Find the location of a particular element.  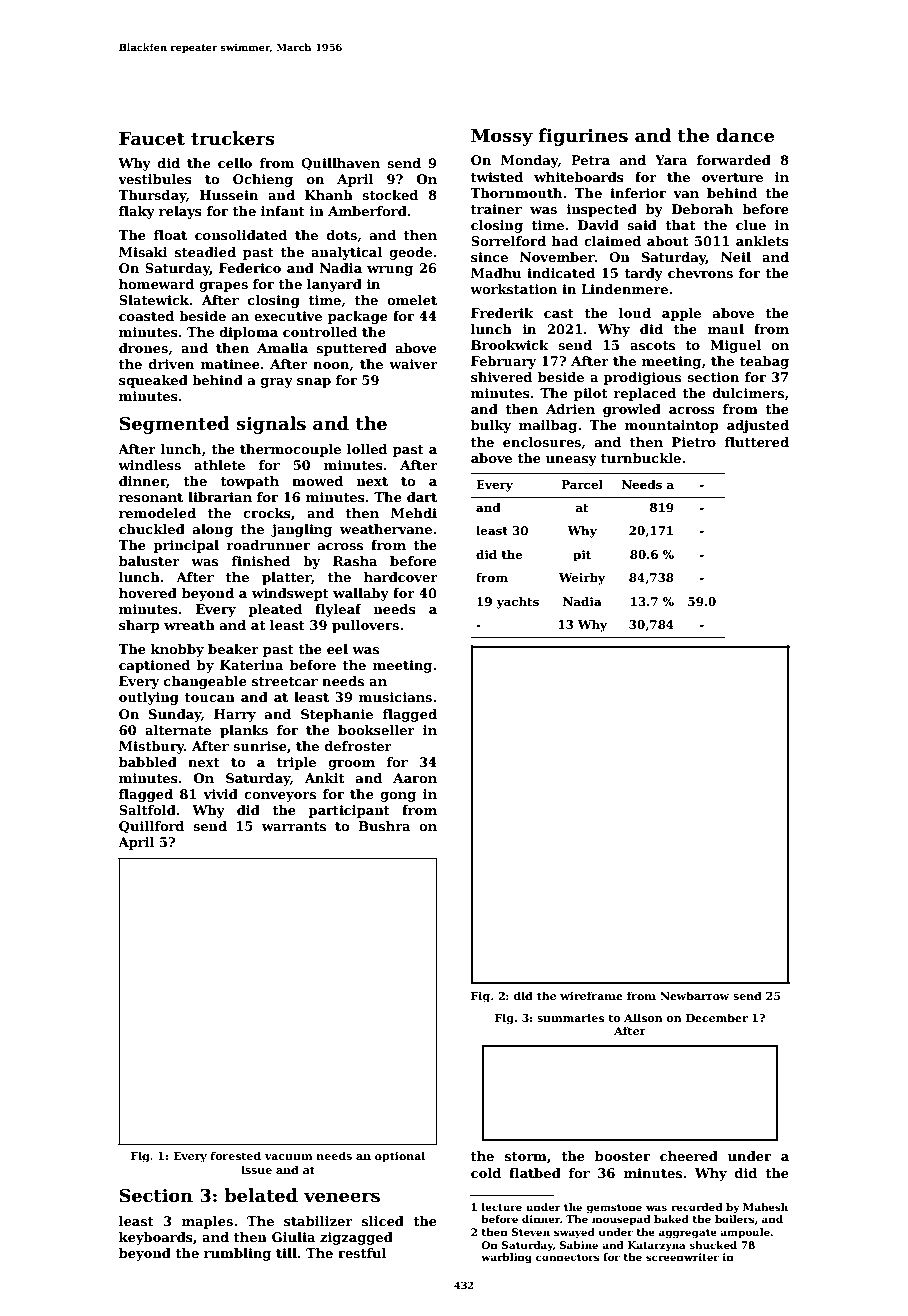

dance is located at coordinates (745, 135).
